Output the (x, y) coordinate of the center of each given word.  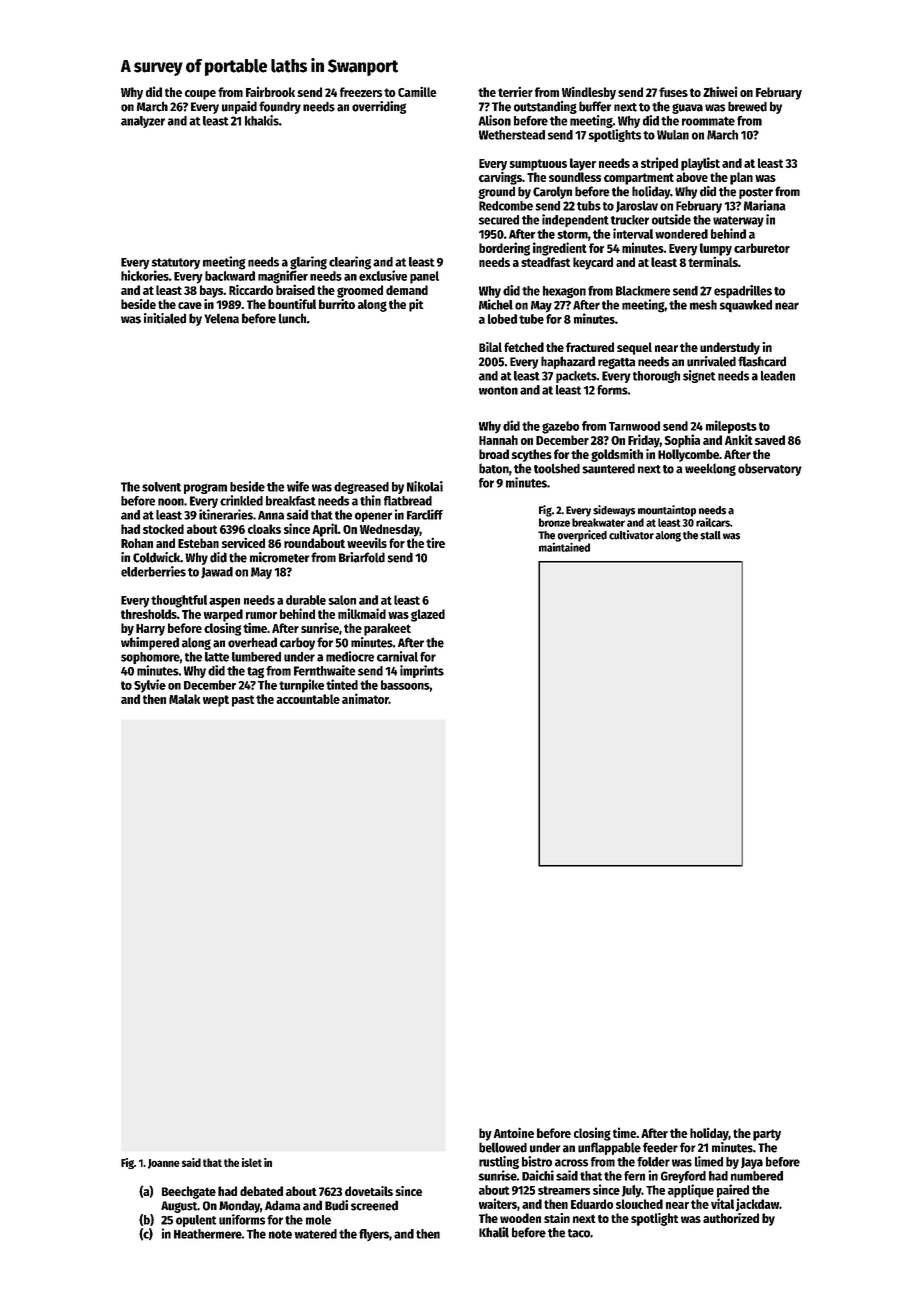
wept (216, 701)
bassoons (405, 685)
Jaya (752, 1163)
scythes (532, 455)
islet (252, 1162)
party (767, 1135)
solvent (161, 487)
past (243, 701)
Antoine (514, 1132)
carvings (500, 178)
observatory (770, 469)
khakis (262, 120)
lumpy (716, 249)
